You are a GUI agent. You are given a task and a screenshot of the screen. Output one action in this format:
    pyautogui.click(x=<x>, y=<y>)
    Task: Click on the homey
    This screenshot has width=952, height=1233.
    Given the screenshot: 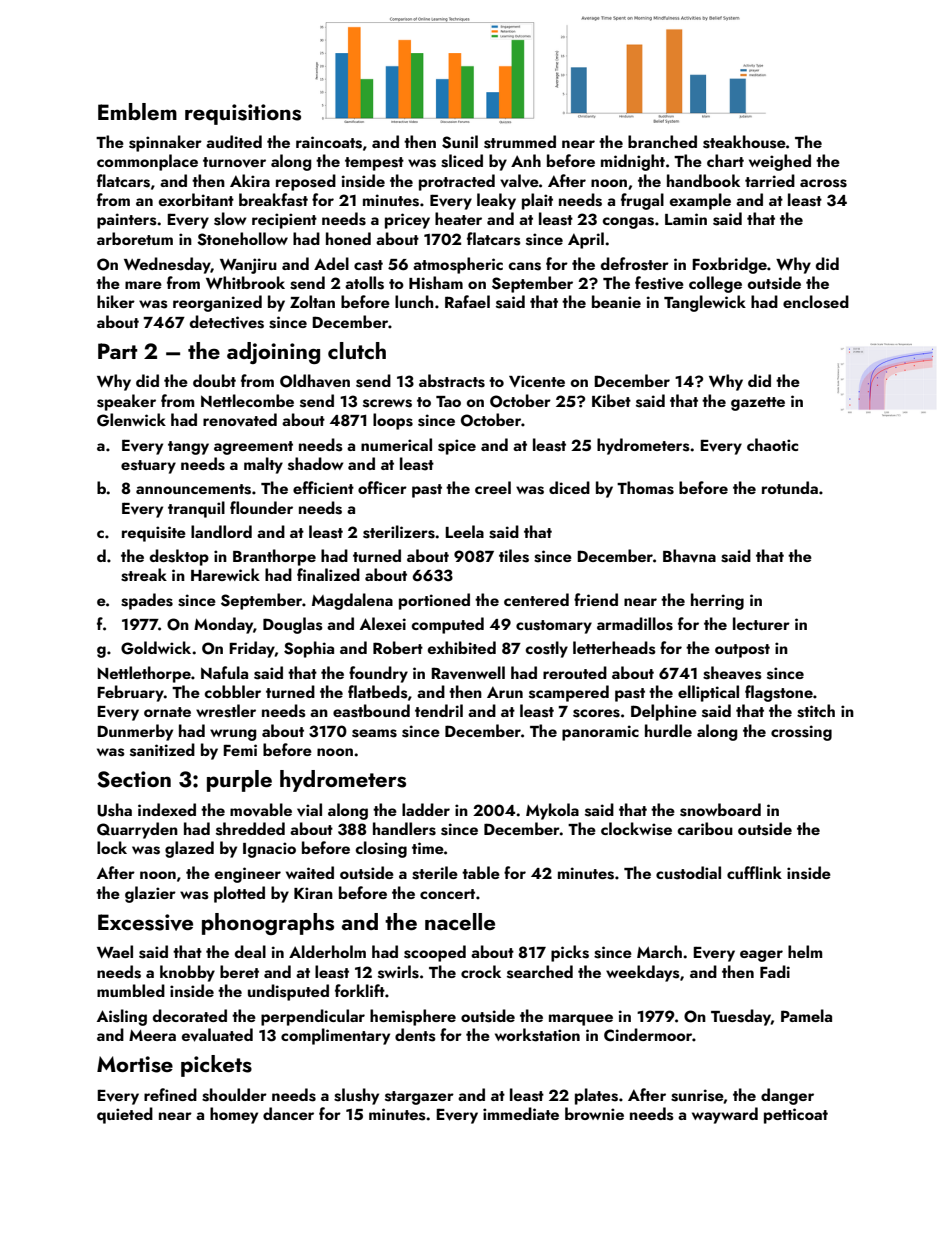 What is the action you would take?
    pyautogui.click(x=234, y=1115)
